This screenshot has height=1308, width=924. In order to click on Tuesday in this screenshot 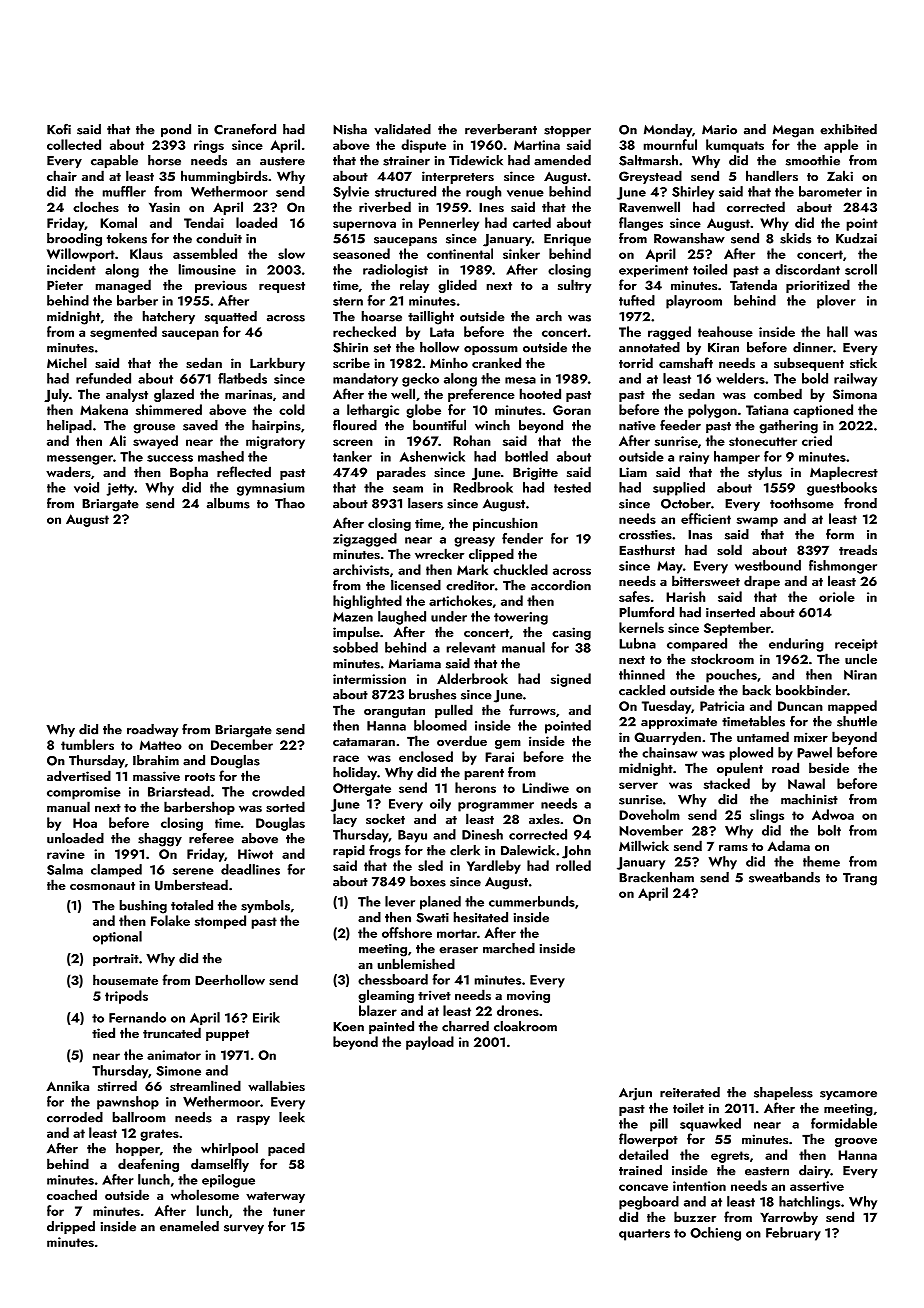, I will do `click(666, 707)`.
